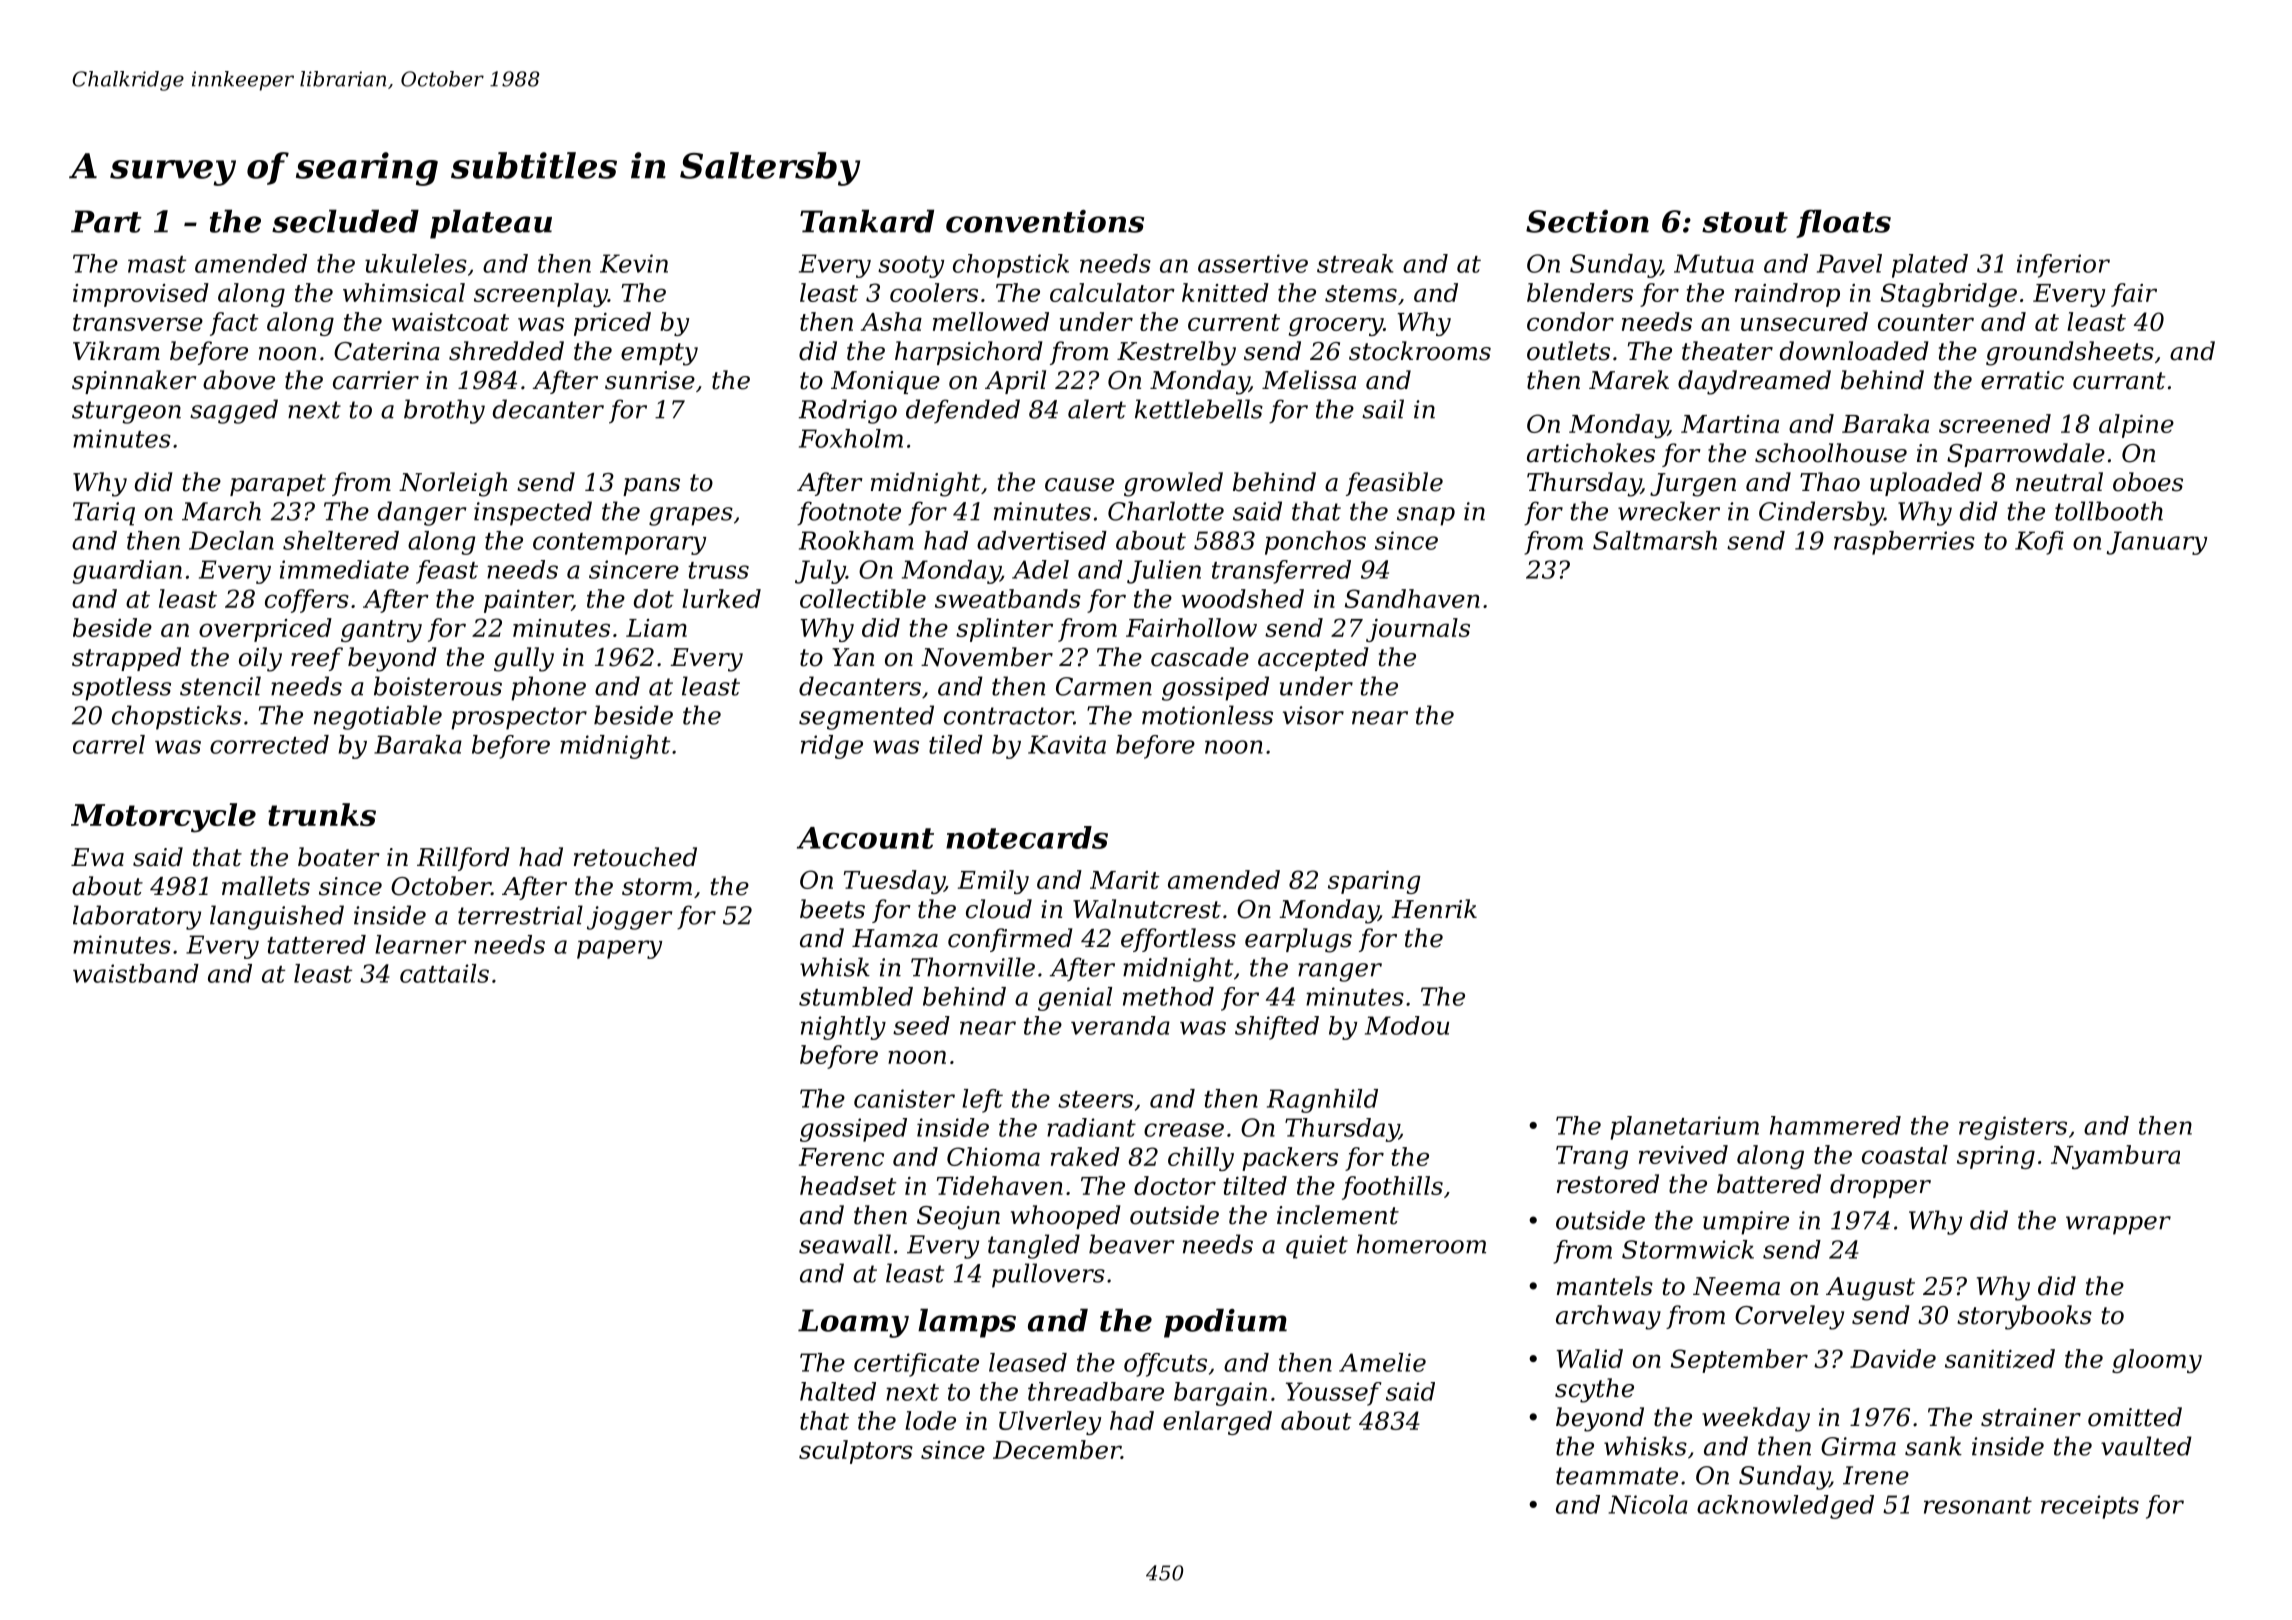  I want to click on Tariq, so click(104, 514).
